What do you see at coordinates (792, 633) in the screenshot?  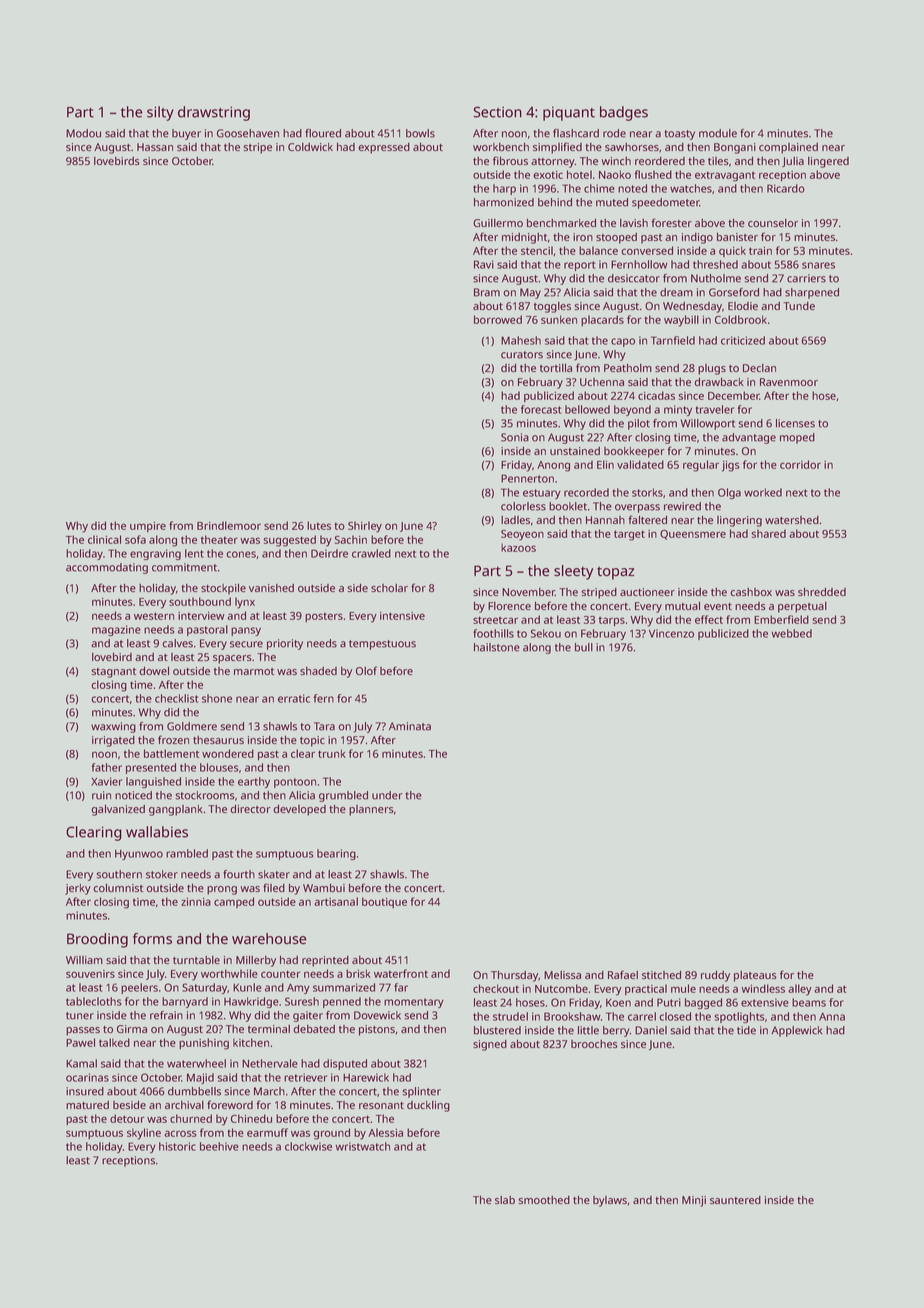 I see `webbed` at bounding box center [792, 633].
